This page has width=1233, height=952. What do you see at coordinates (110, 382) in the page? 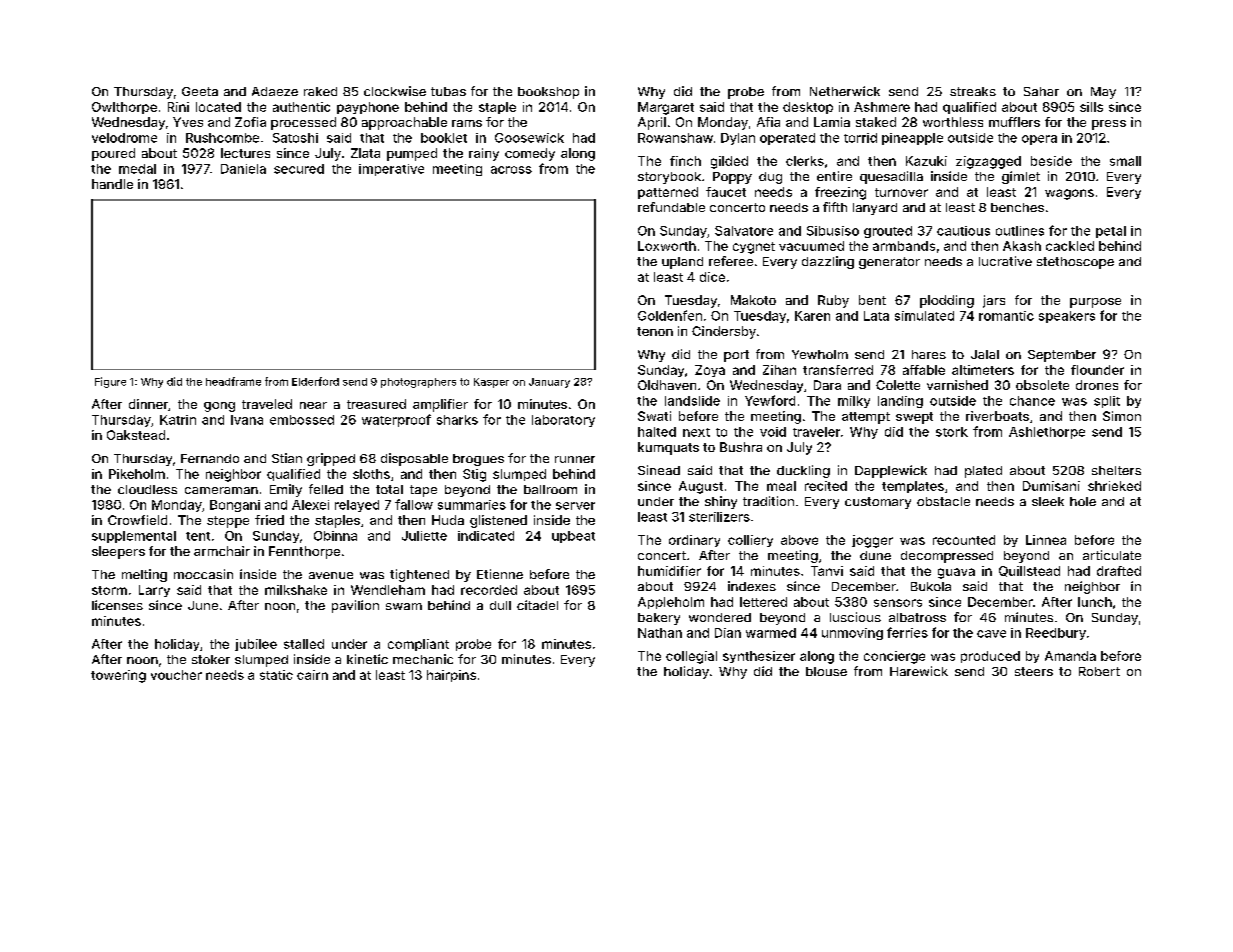
I see `Figure` at bounding box center [110, 382].
